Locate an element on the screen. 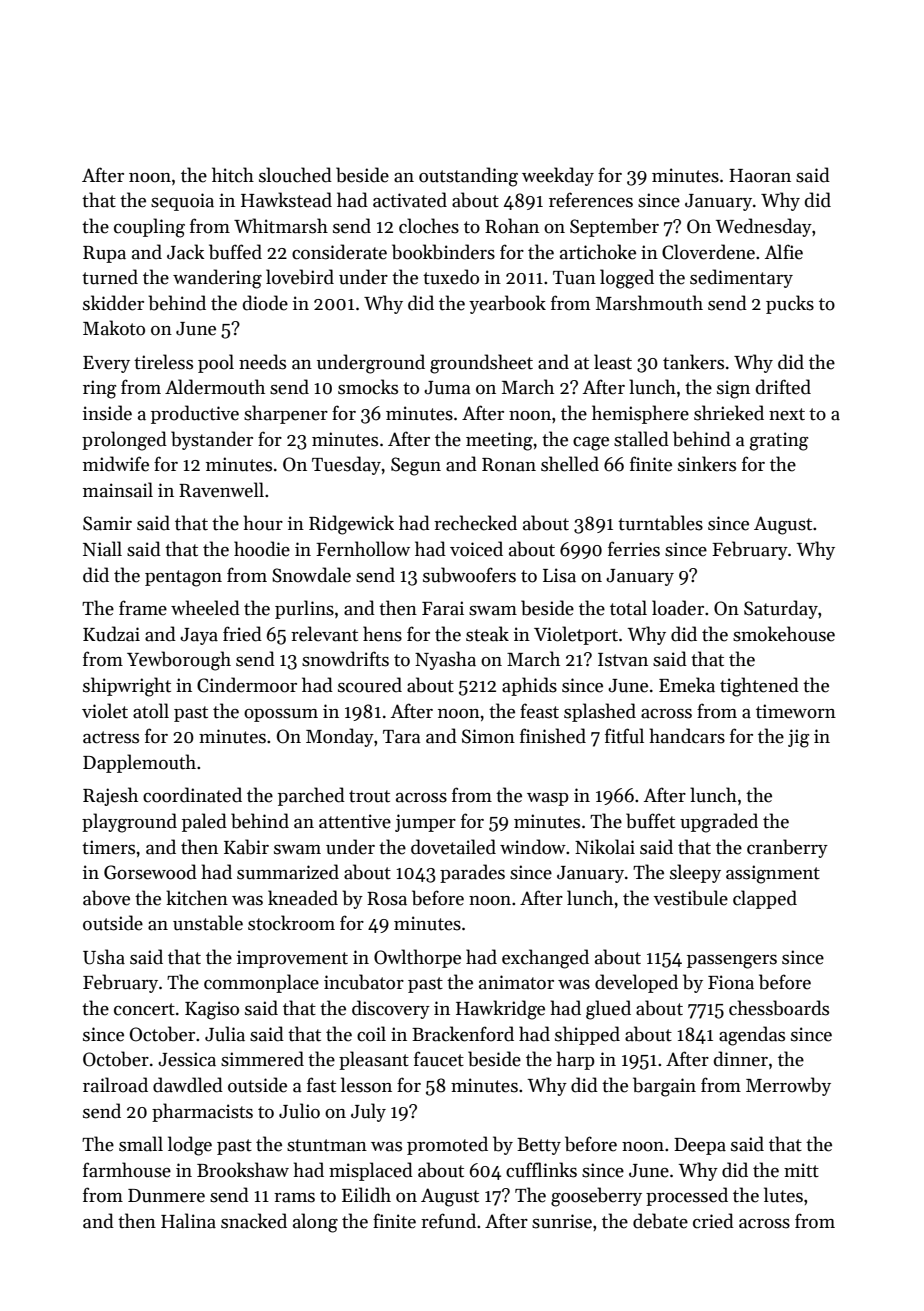 This screenshot has width=924, height=1311. rams is located at coordinates (294, 1198).
